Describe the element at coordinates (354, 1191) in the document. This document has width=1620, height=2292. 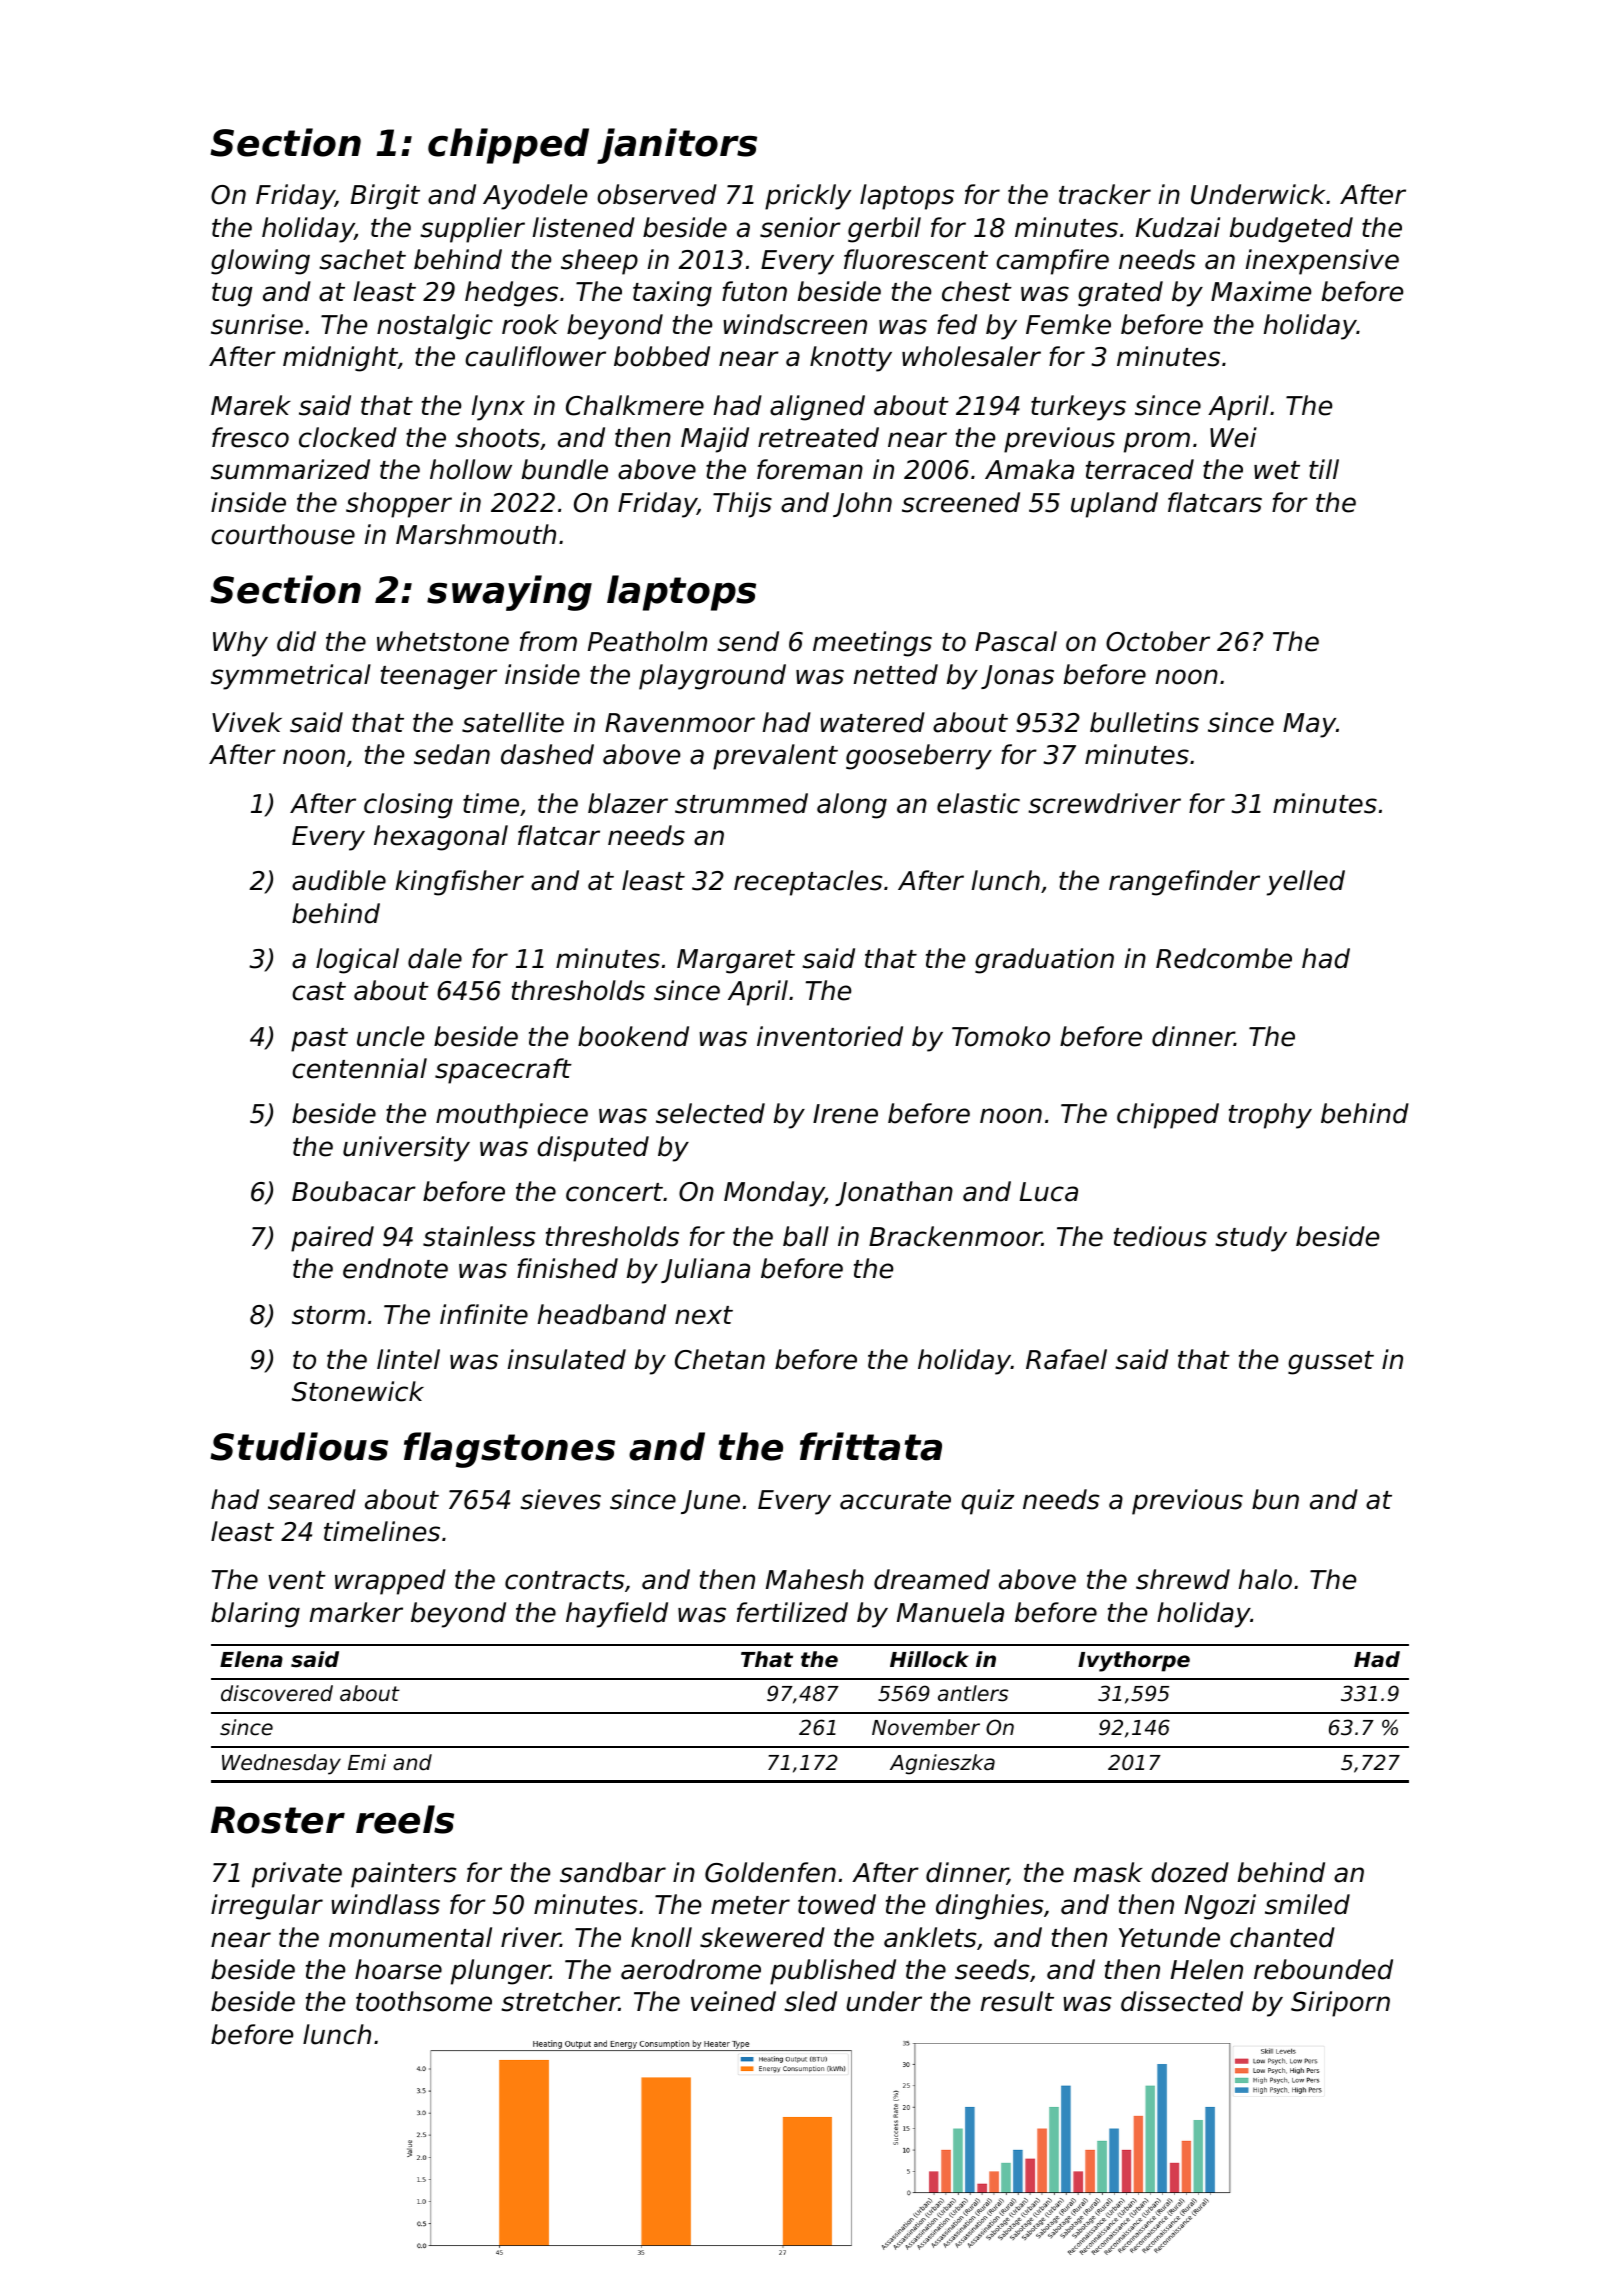
I see `Boubacar` at that location.
